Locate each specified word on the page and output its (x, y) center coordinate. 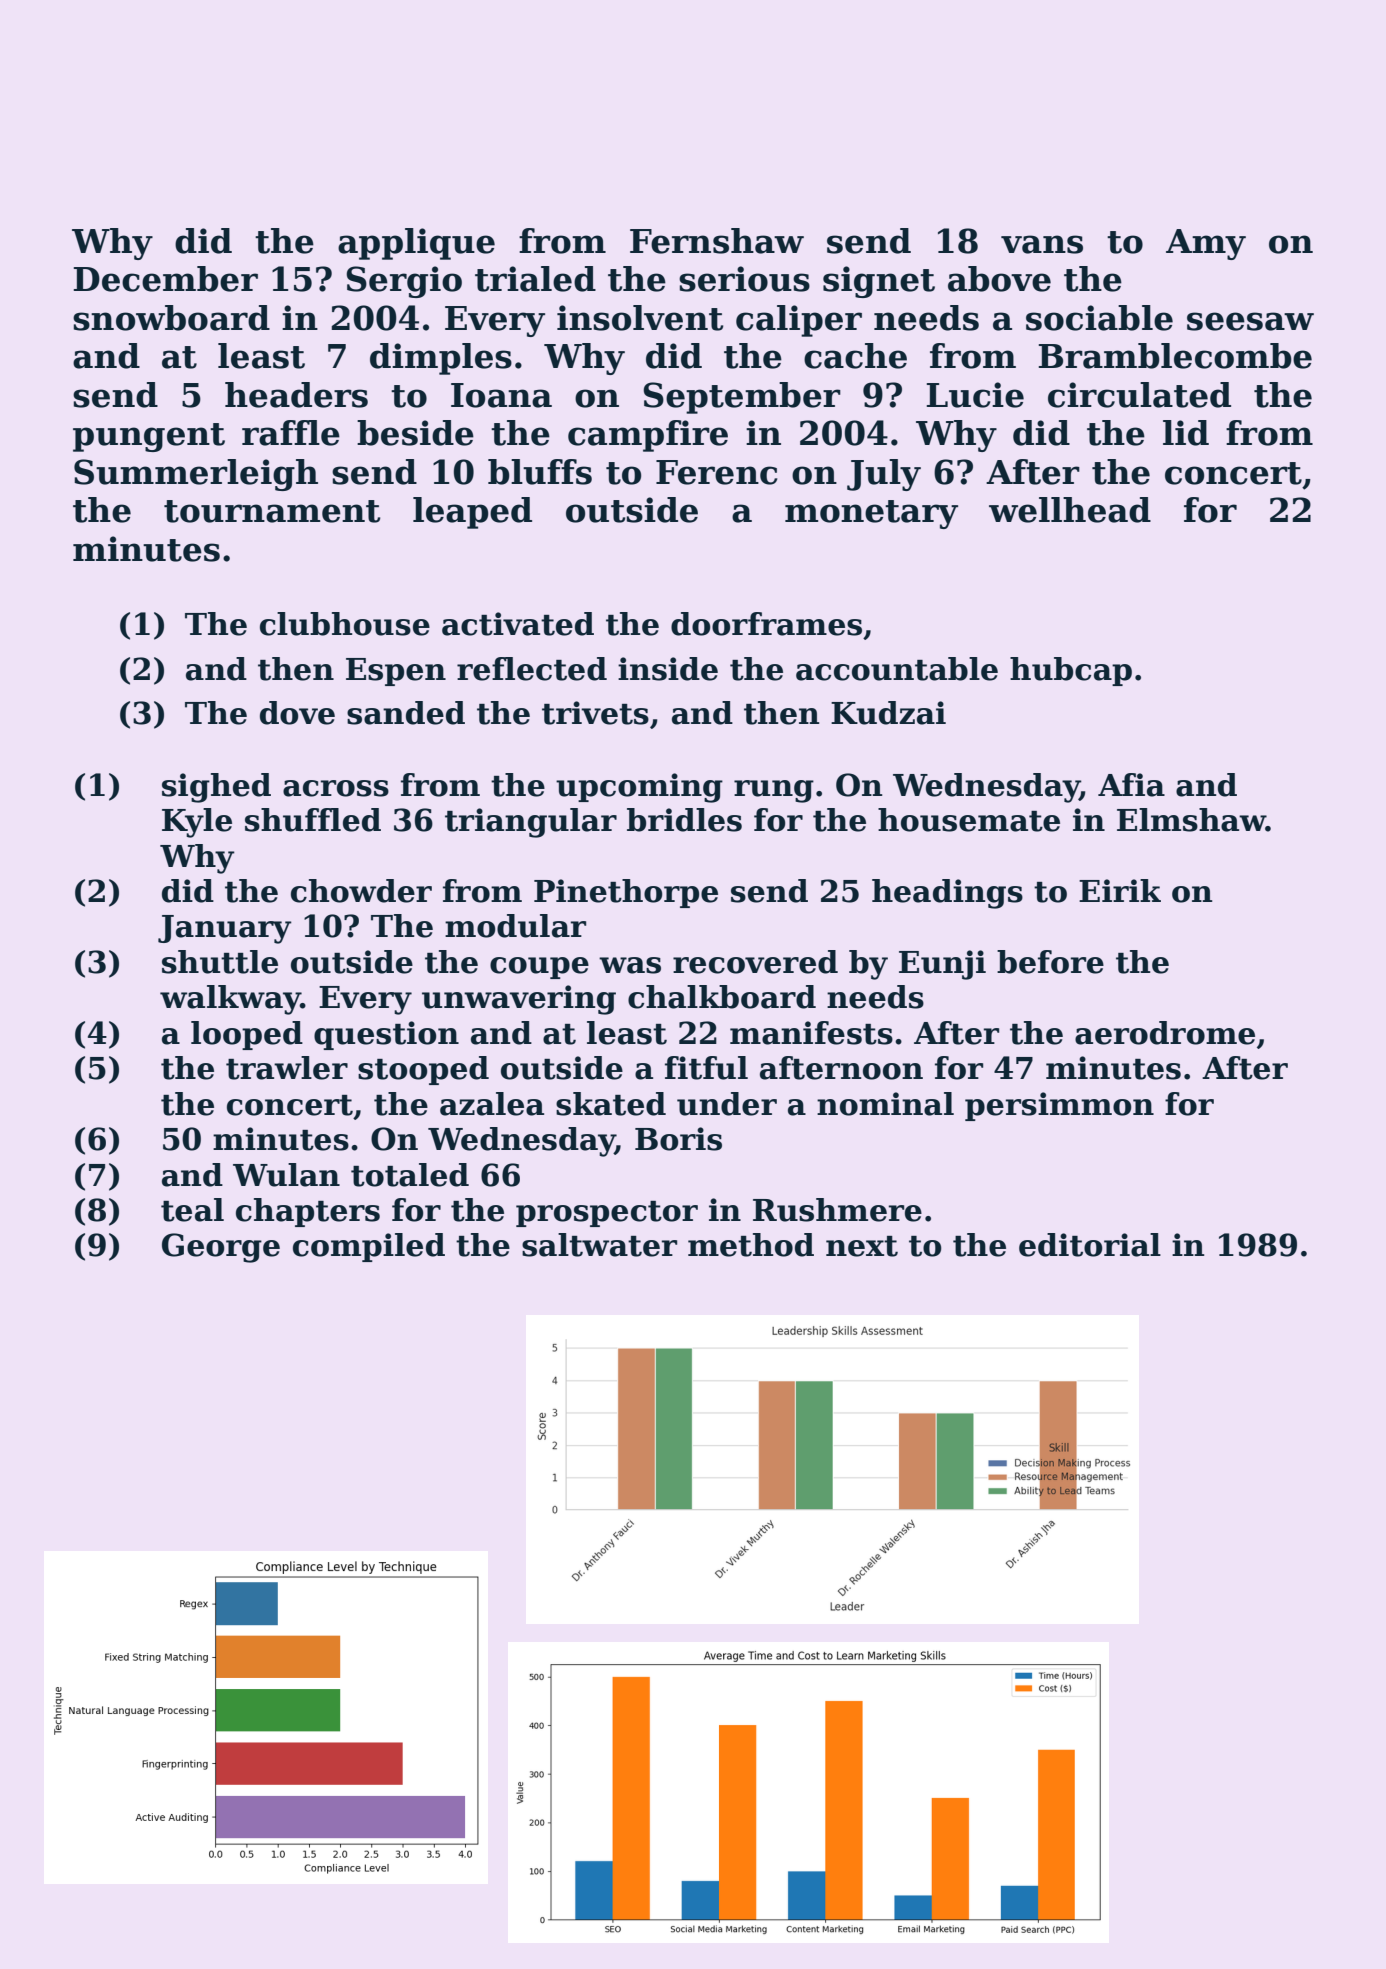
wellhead (1070, 510)
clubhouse (345, 624)
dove (297, 713)
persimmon (1059, 1106)
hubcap (1071, 671)
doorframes (766, 624)
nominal (885, 1104)
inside (668, 669)
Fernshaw (717, 241)
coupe (539, 968)
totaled (410, 1175)
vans (1042, 244)
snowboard (171, 318)
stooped (423, 1070)
